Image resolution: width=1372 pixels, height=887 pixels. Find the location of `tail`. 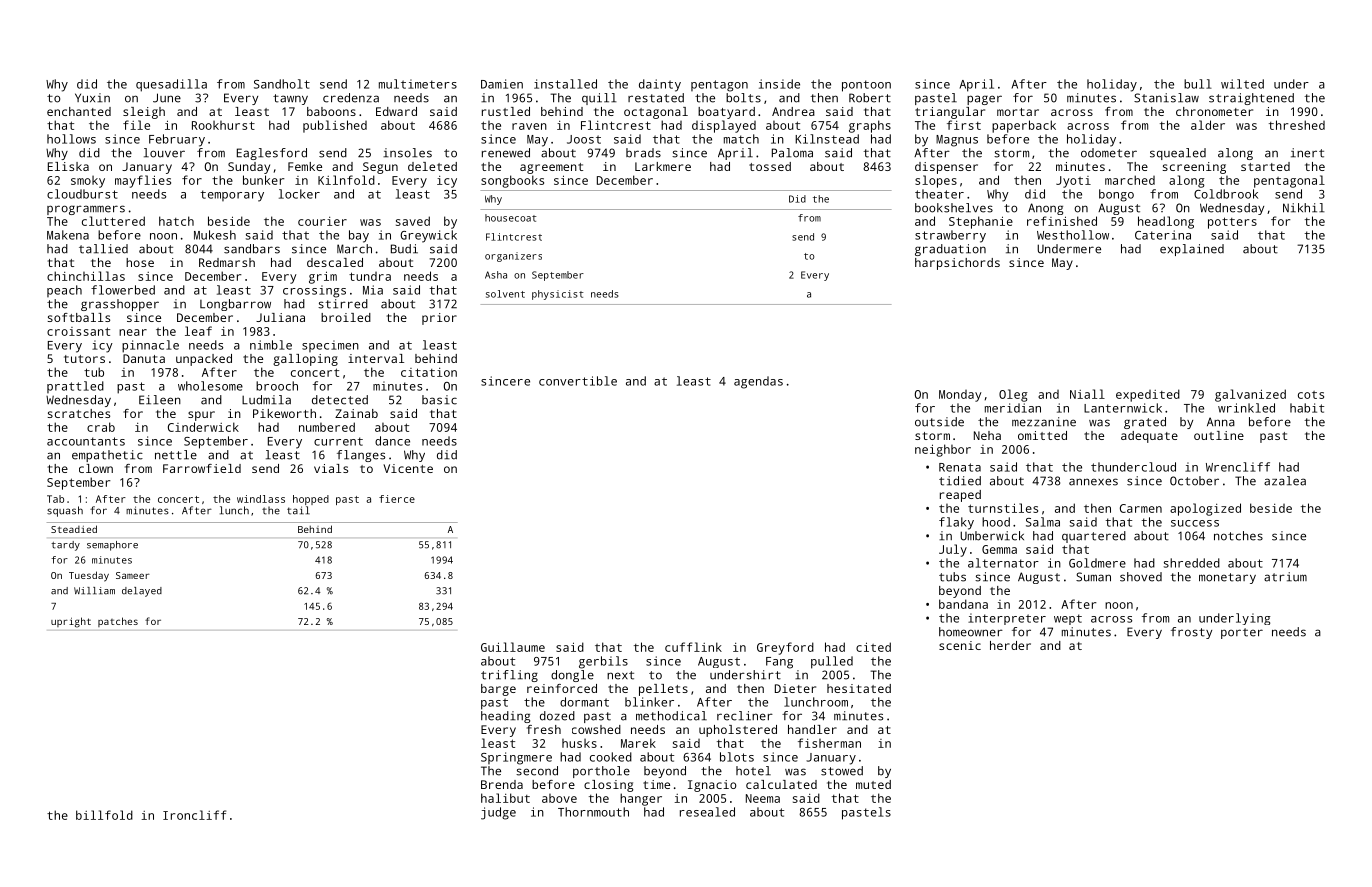

tail is located at coordinates (298, 510).
